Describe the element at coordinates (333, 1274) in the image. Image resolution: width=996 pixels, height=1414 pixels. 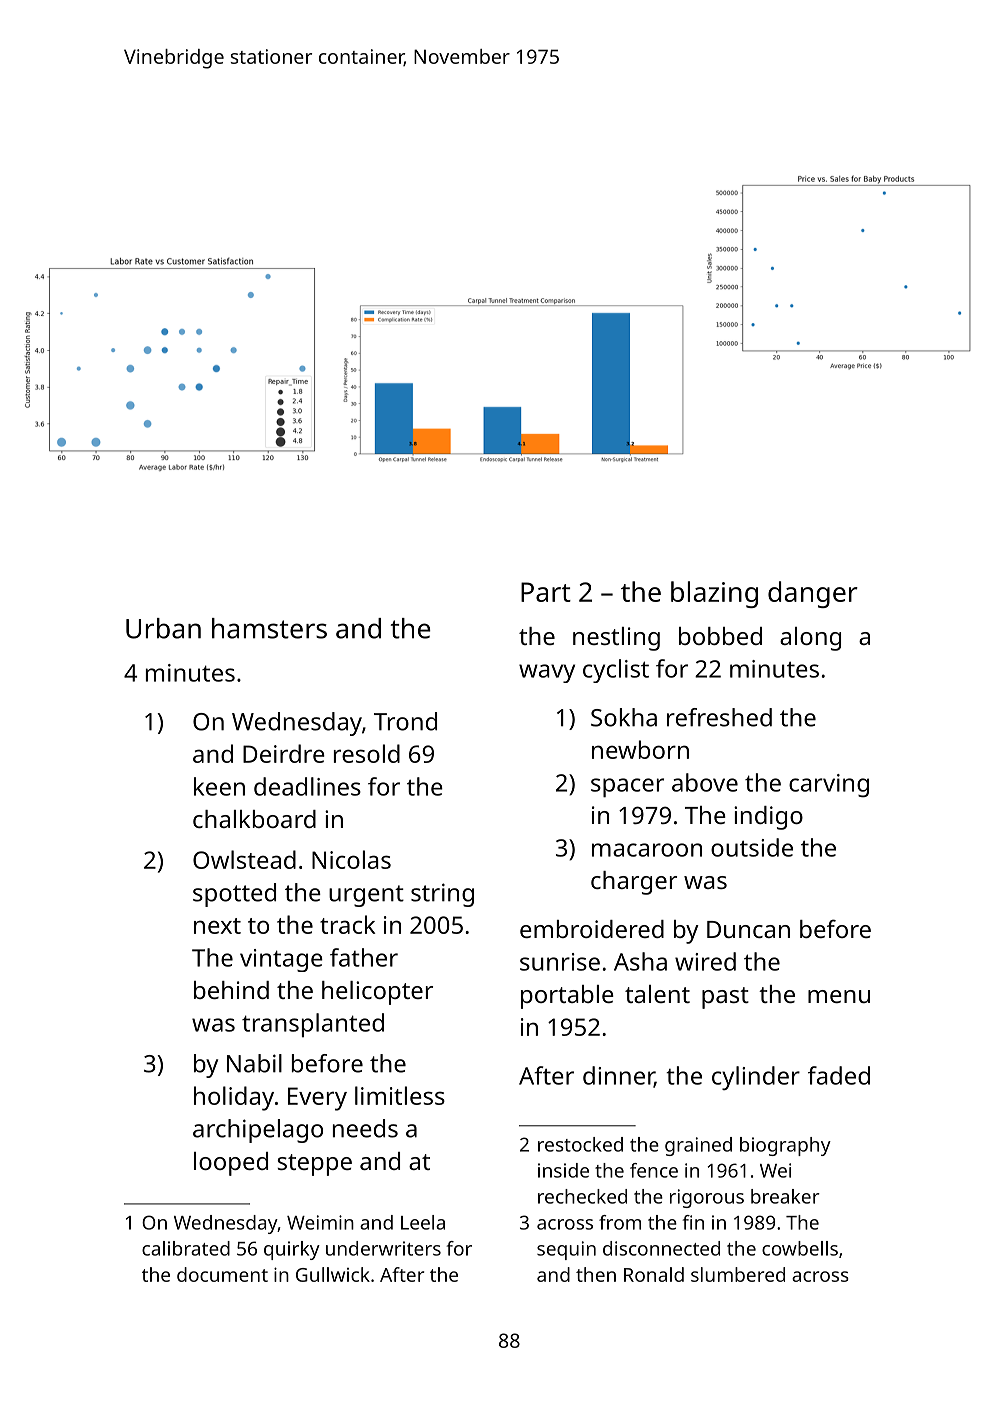
I see `Gullwick` at that location.
